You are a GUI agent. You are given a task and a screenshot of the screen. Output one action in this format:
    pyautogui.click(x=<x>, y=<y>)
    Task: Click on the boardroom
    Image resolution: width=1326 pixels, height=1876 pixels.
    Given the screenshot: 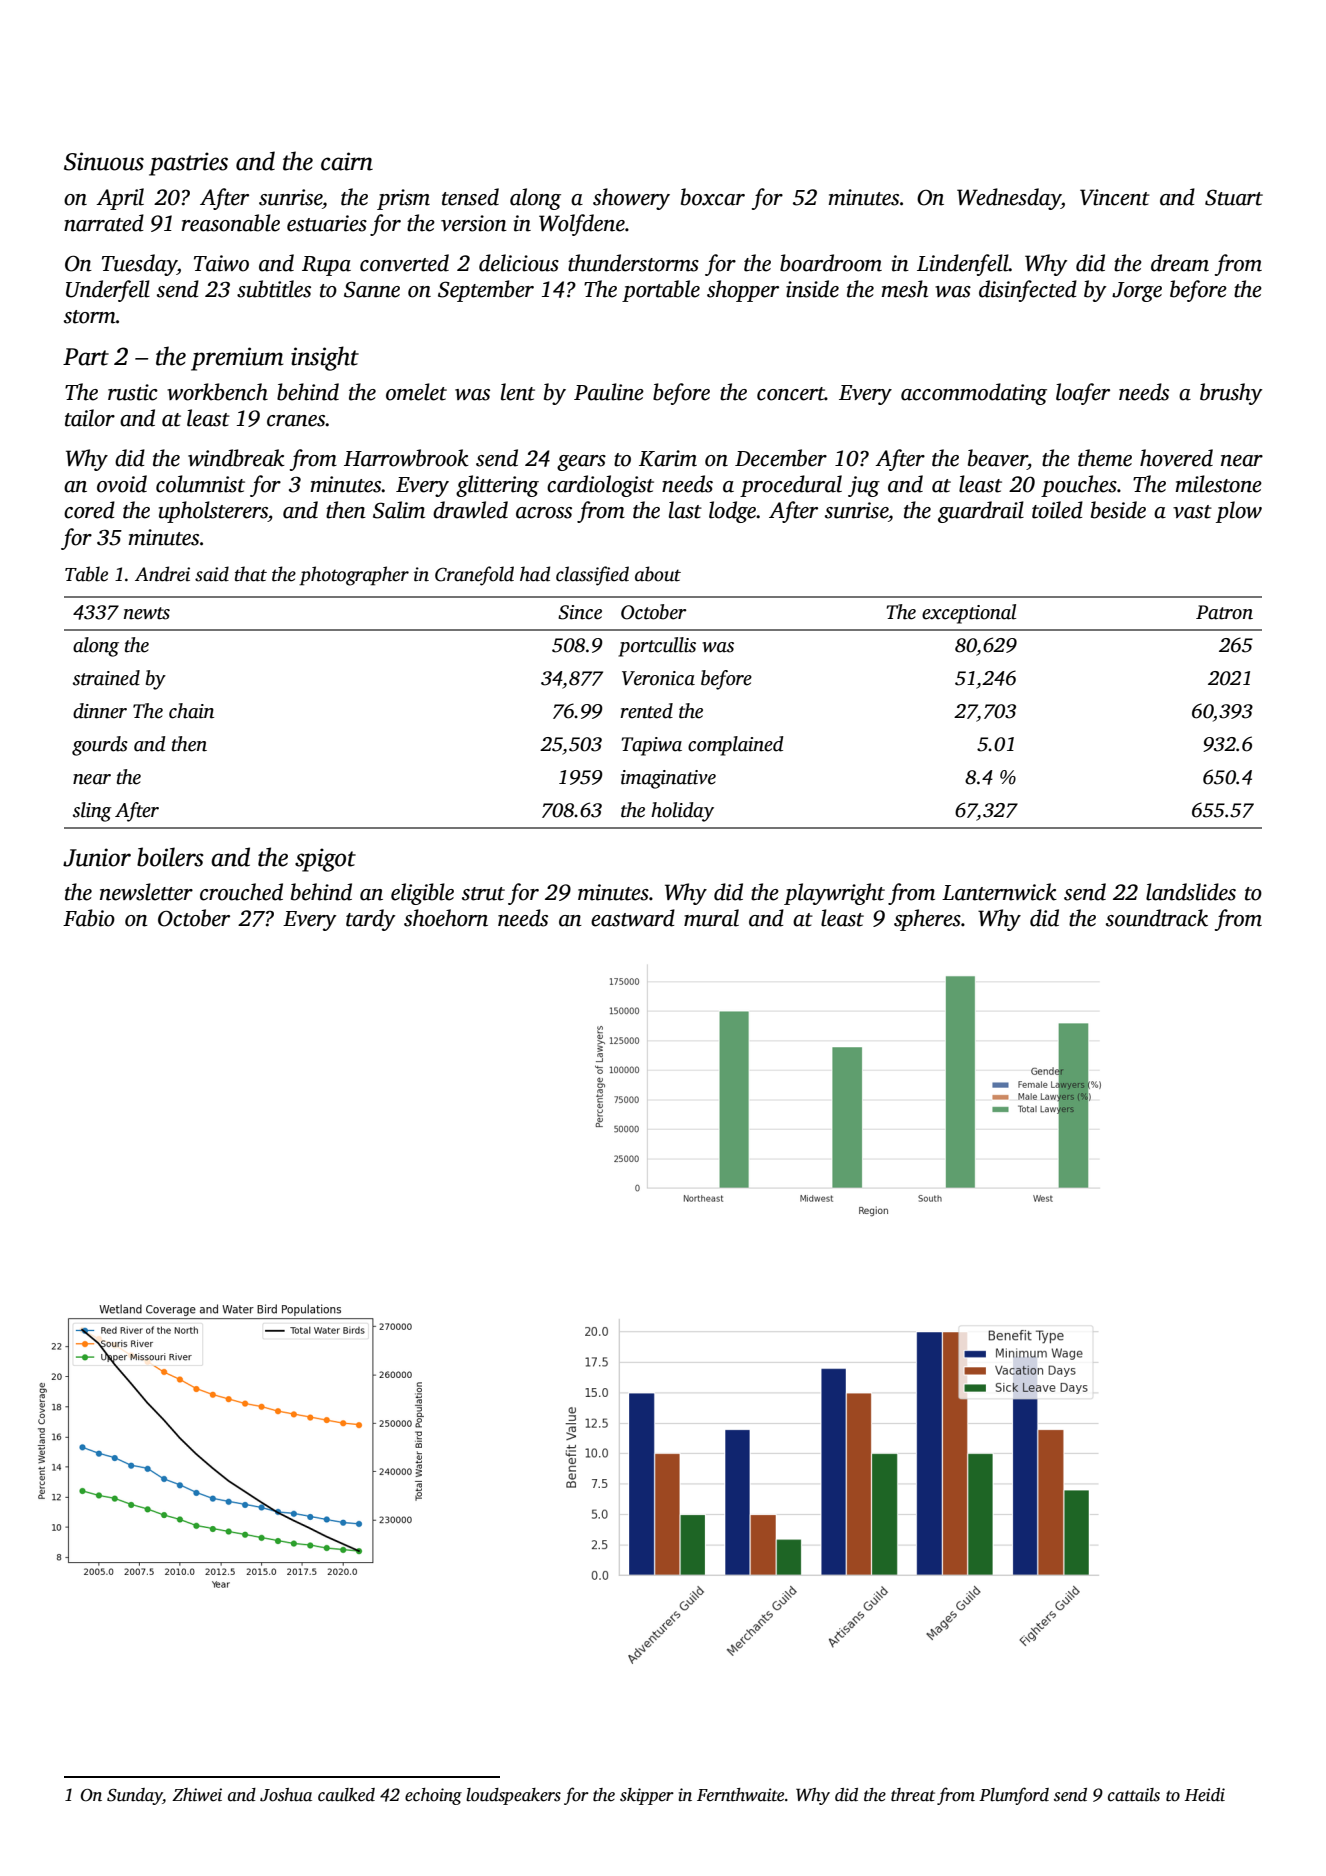 What is the action you would take?
    pyautogui.click(x=831, y=263)
